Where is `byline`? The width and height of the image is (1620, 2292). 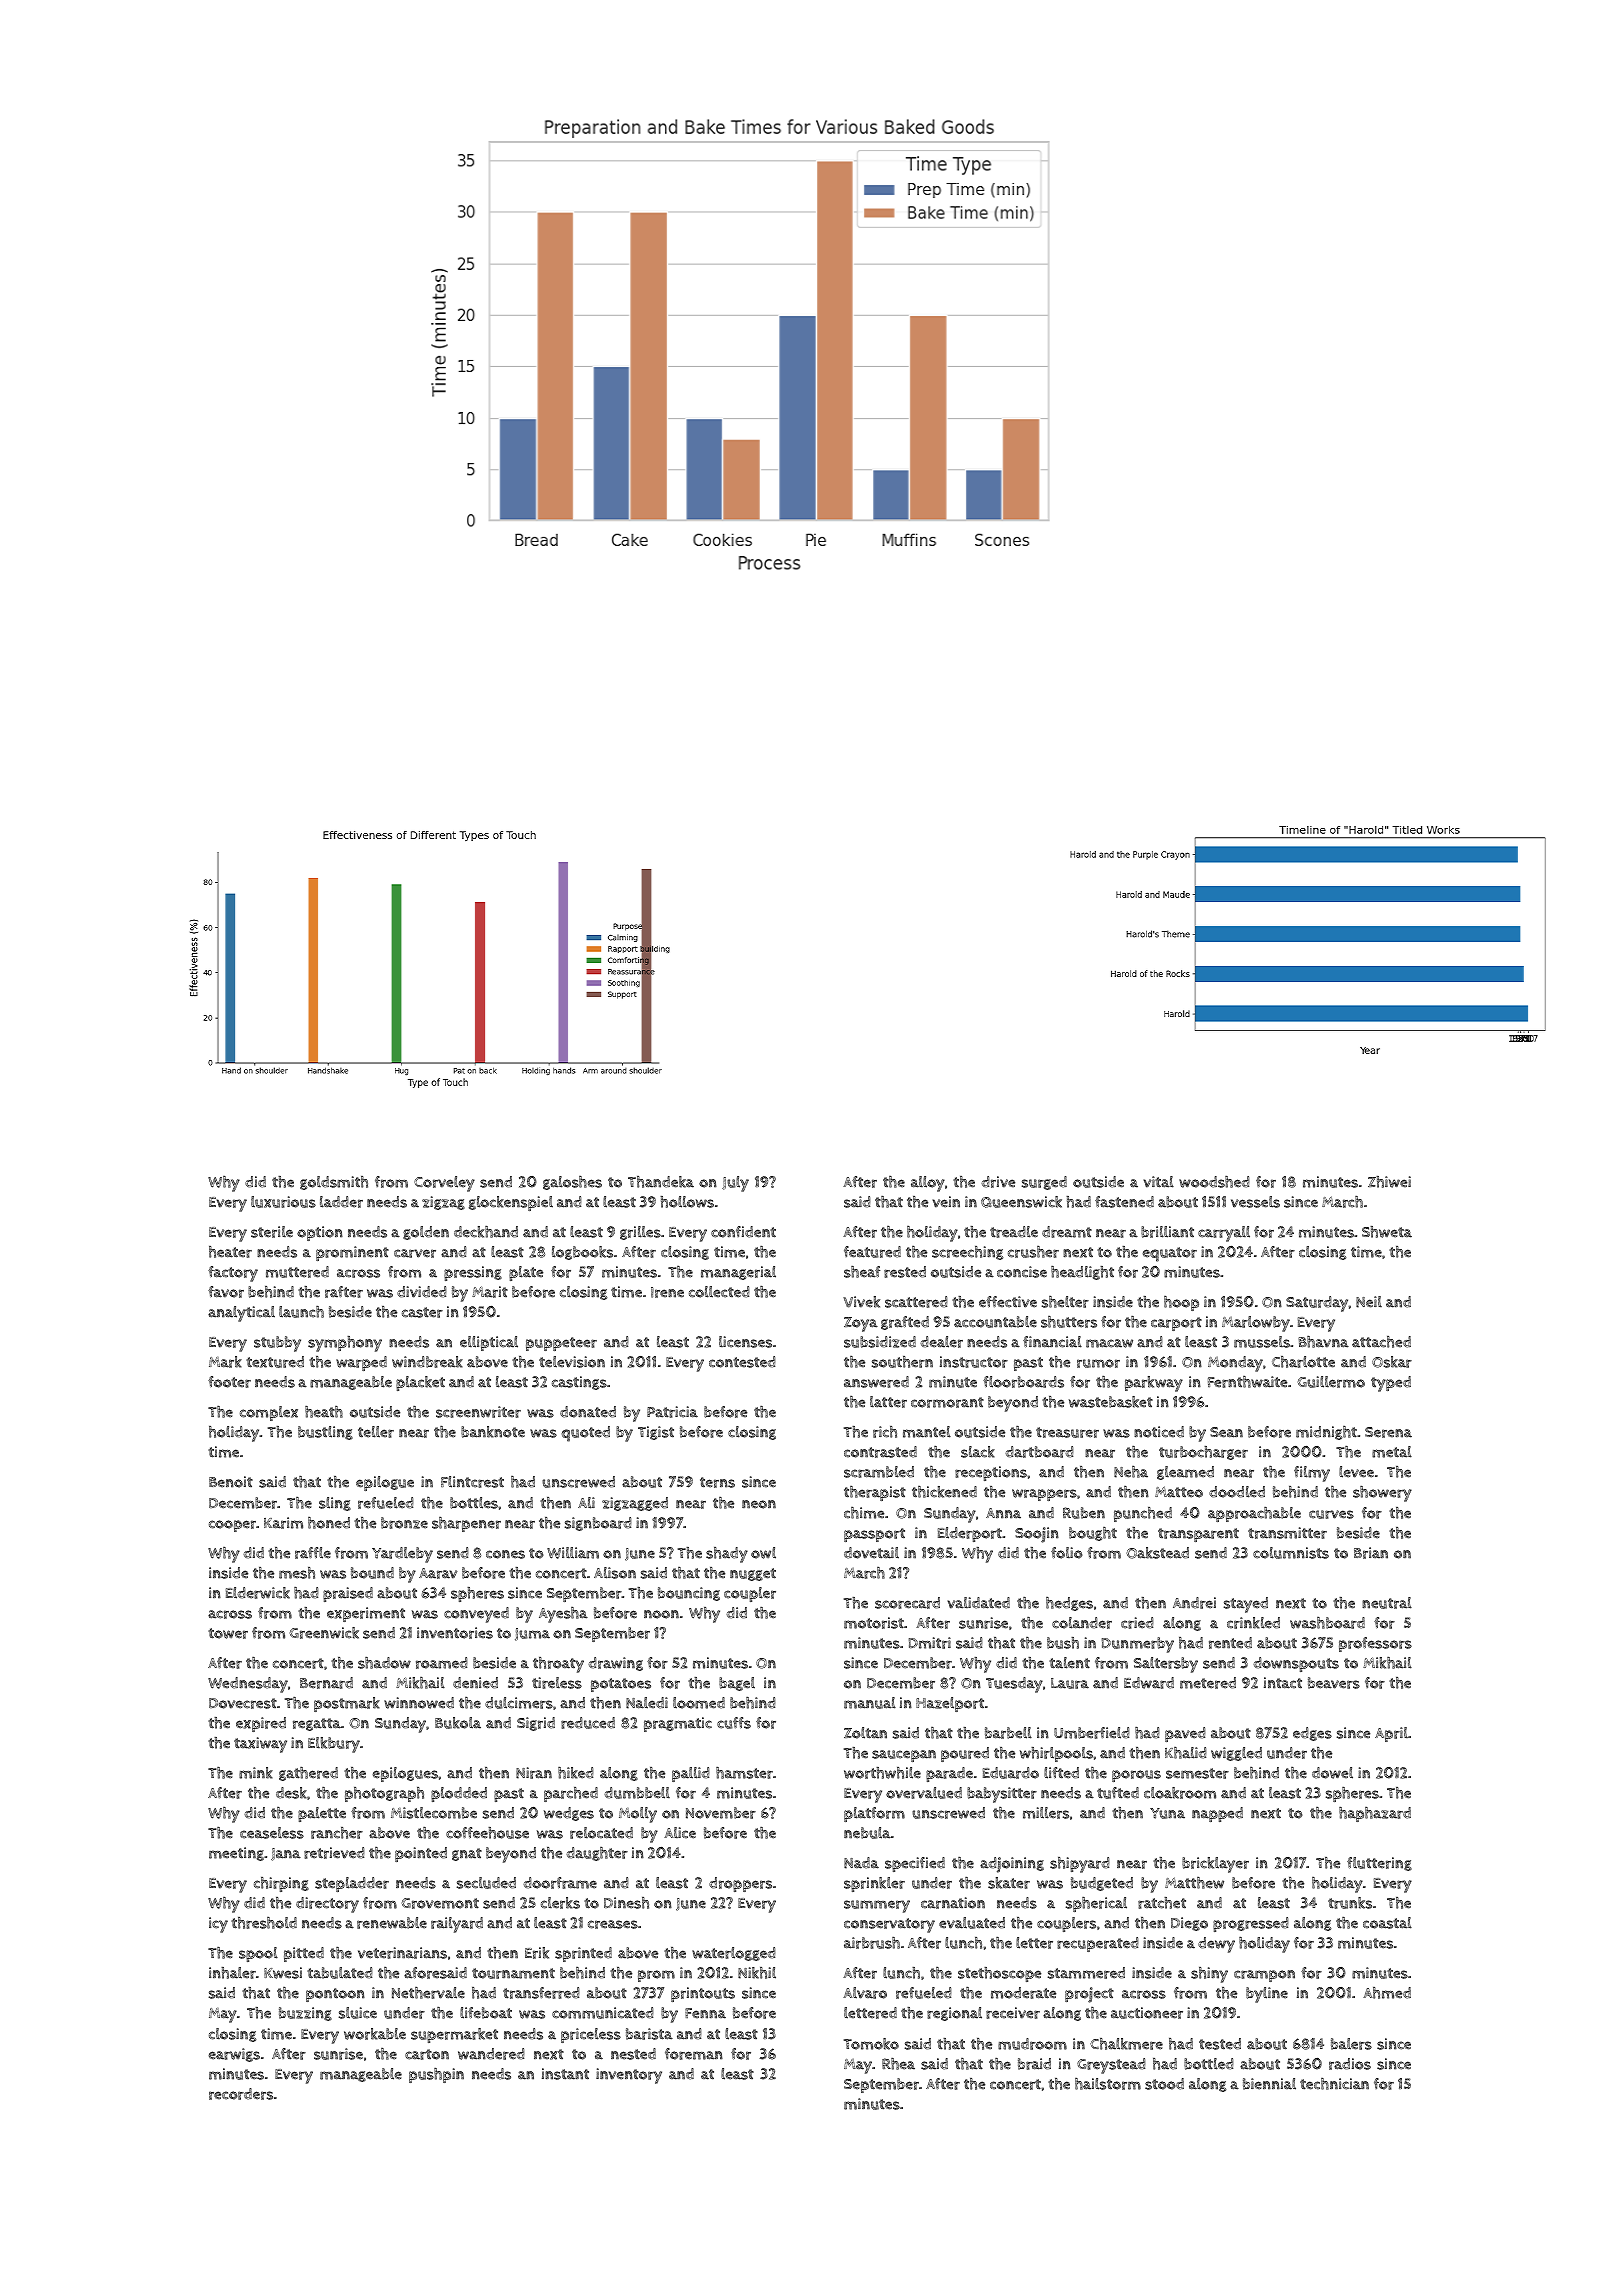
byline is located at coordinates (1267, 1995).
